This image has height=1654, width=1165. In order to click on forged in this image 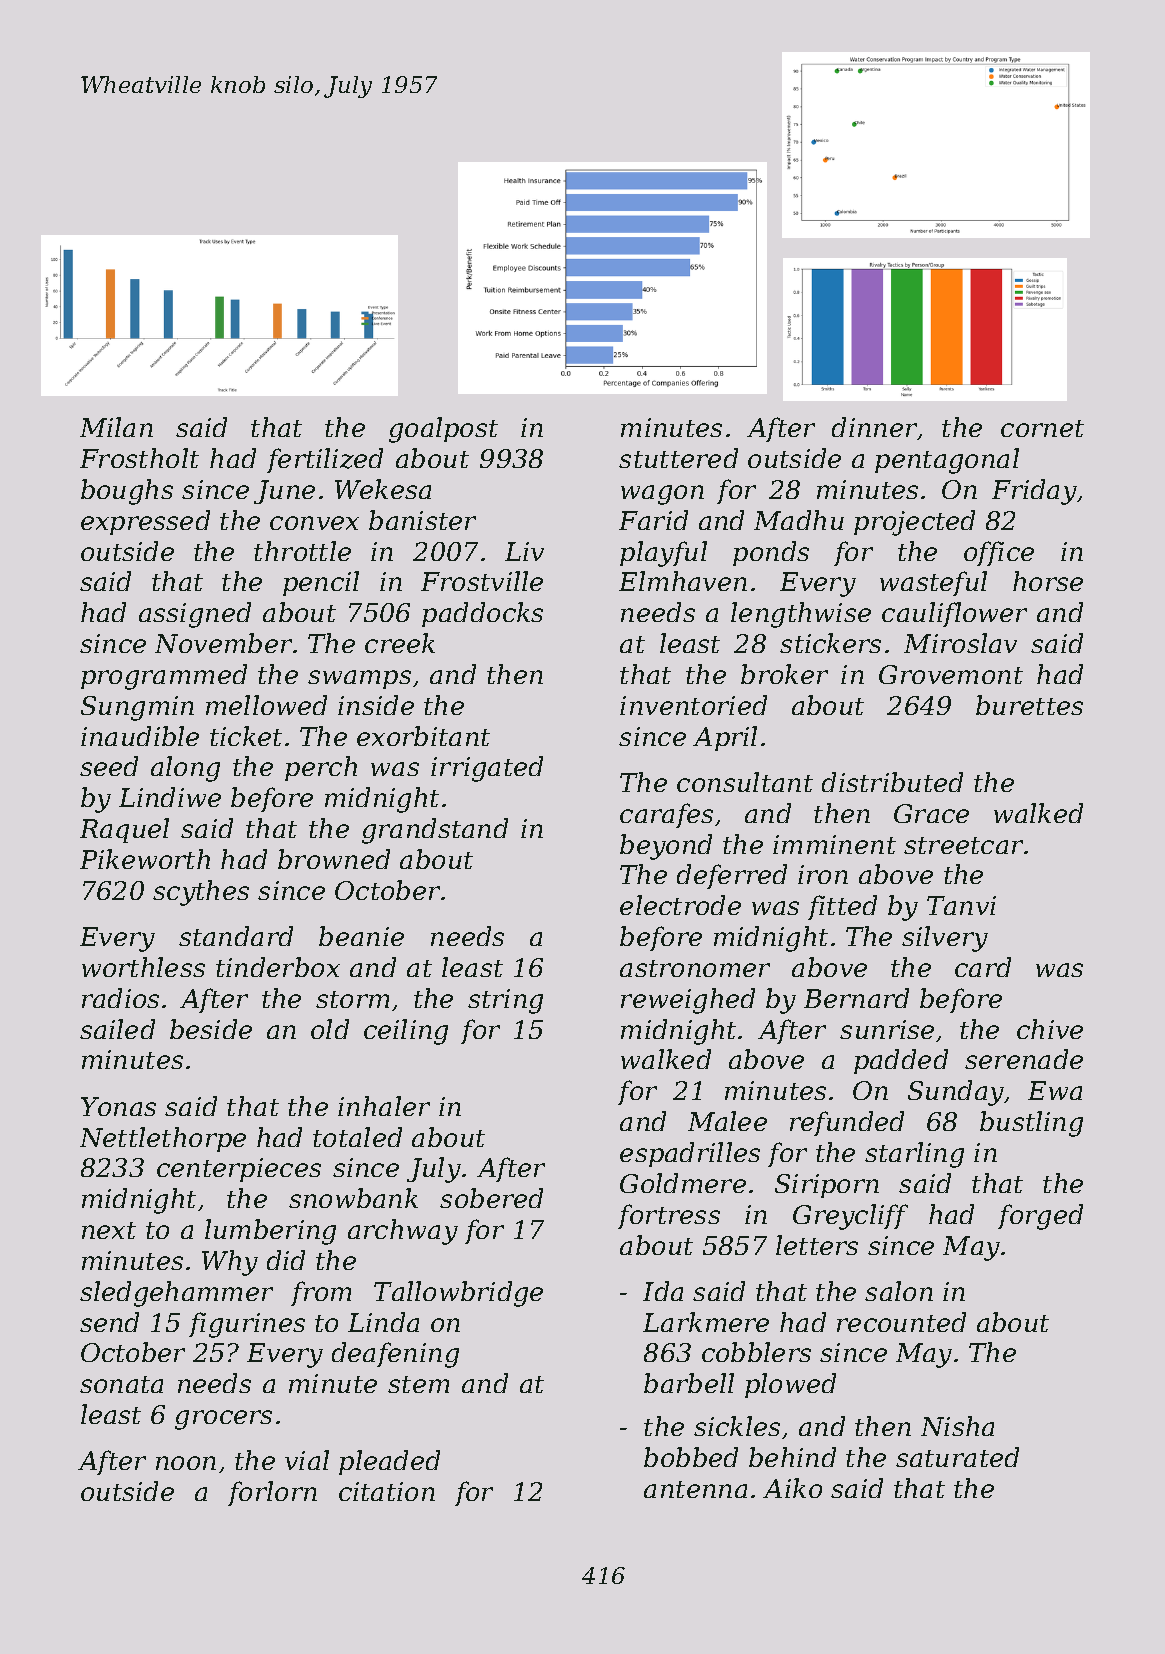, I will do `click(1040, 1217)`.
